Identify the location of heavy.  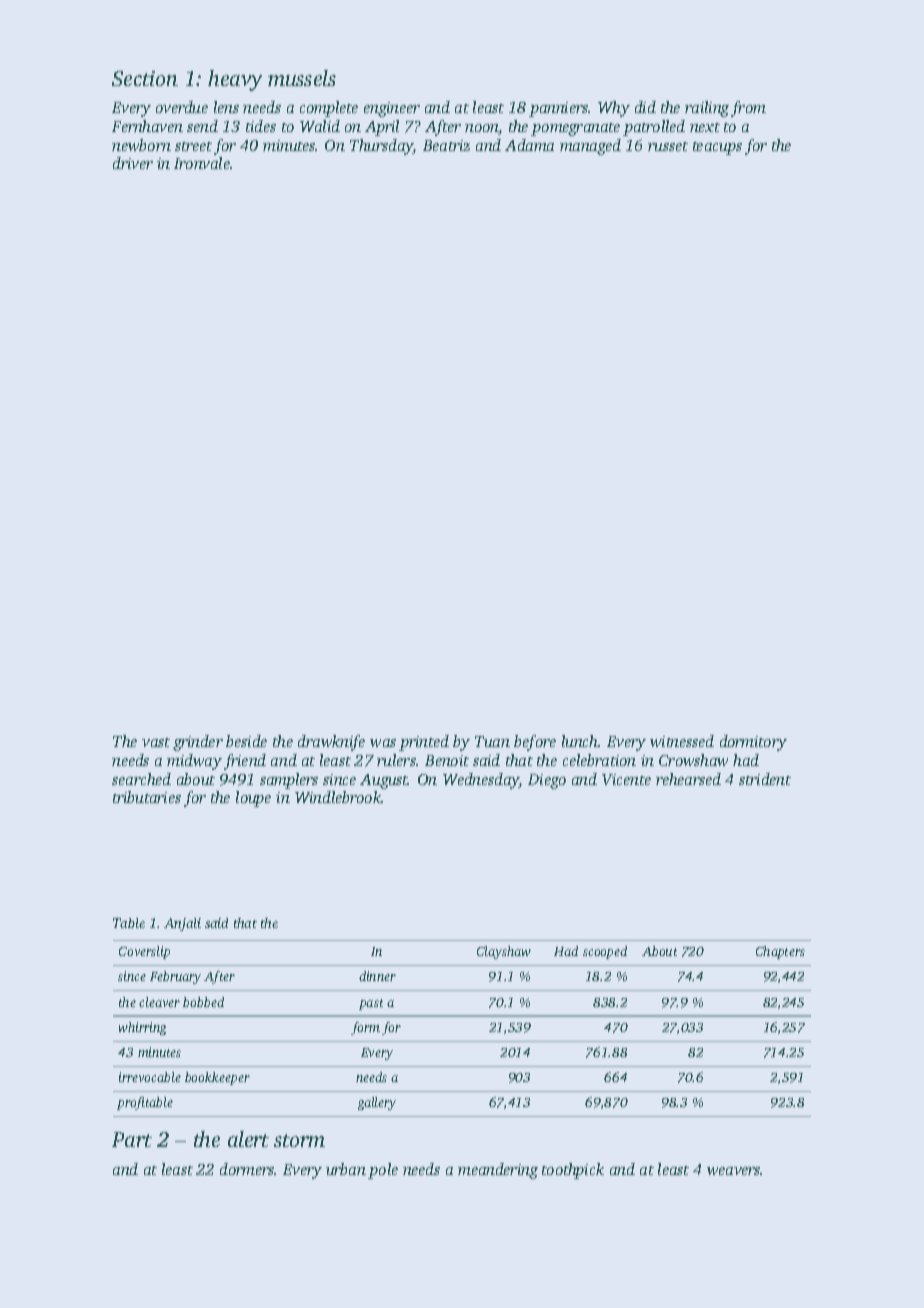
(235, 80).
